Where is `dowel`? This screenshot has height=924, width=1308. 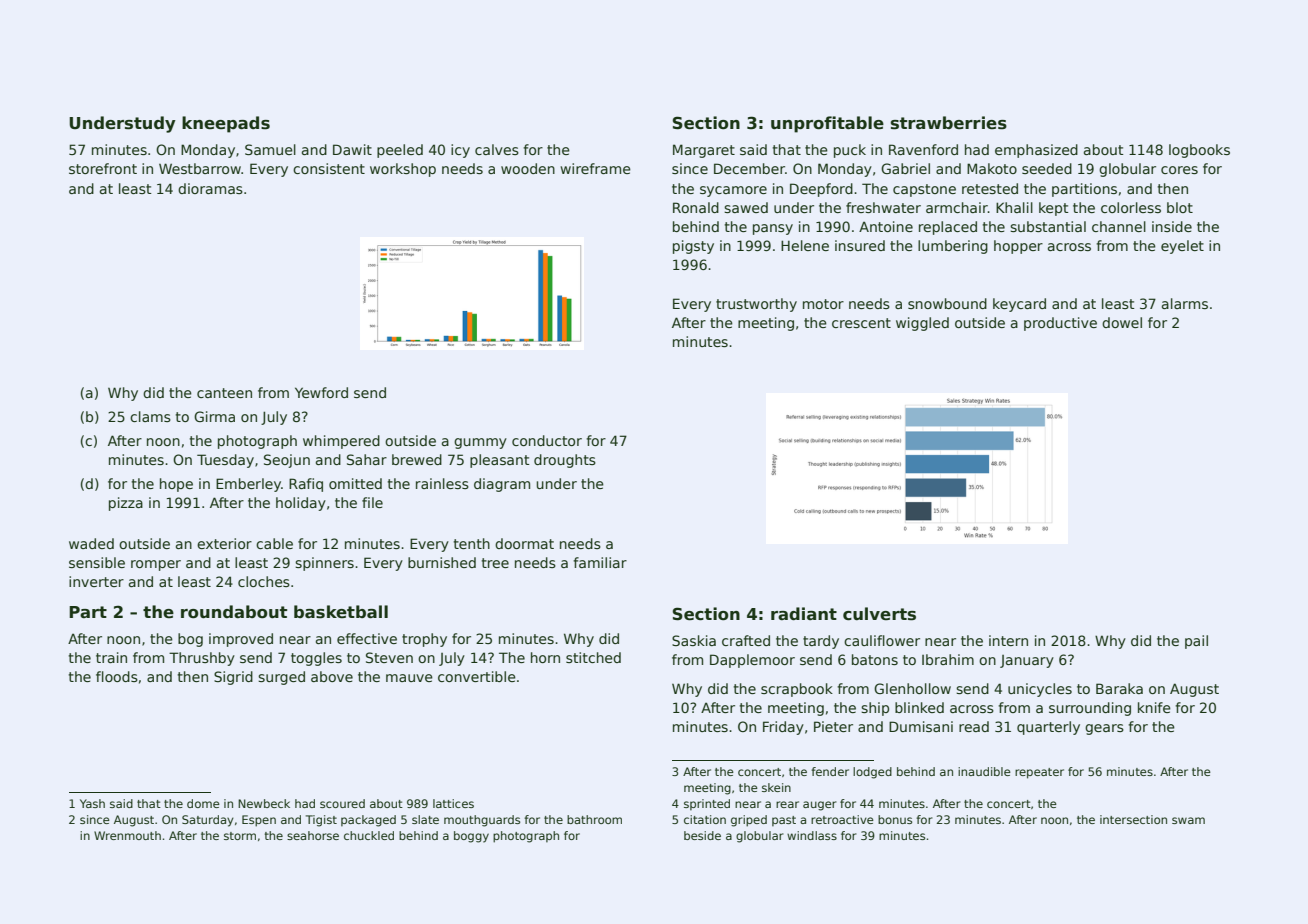 dowel is located at coordinates (1122, 322).
